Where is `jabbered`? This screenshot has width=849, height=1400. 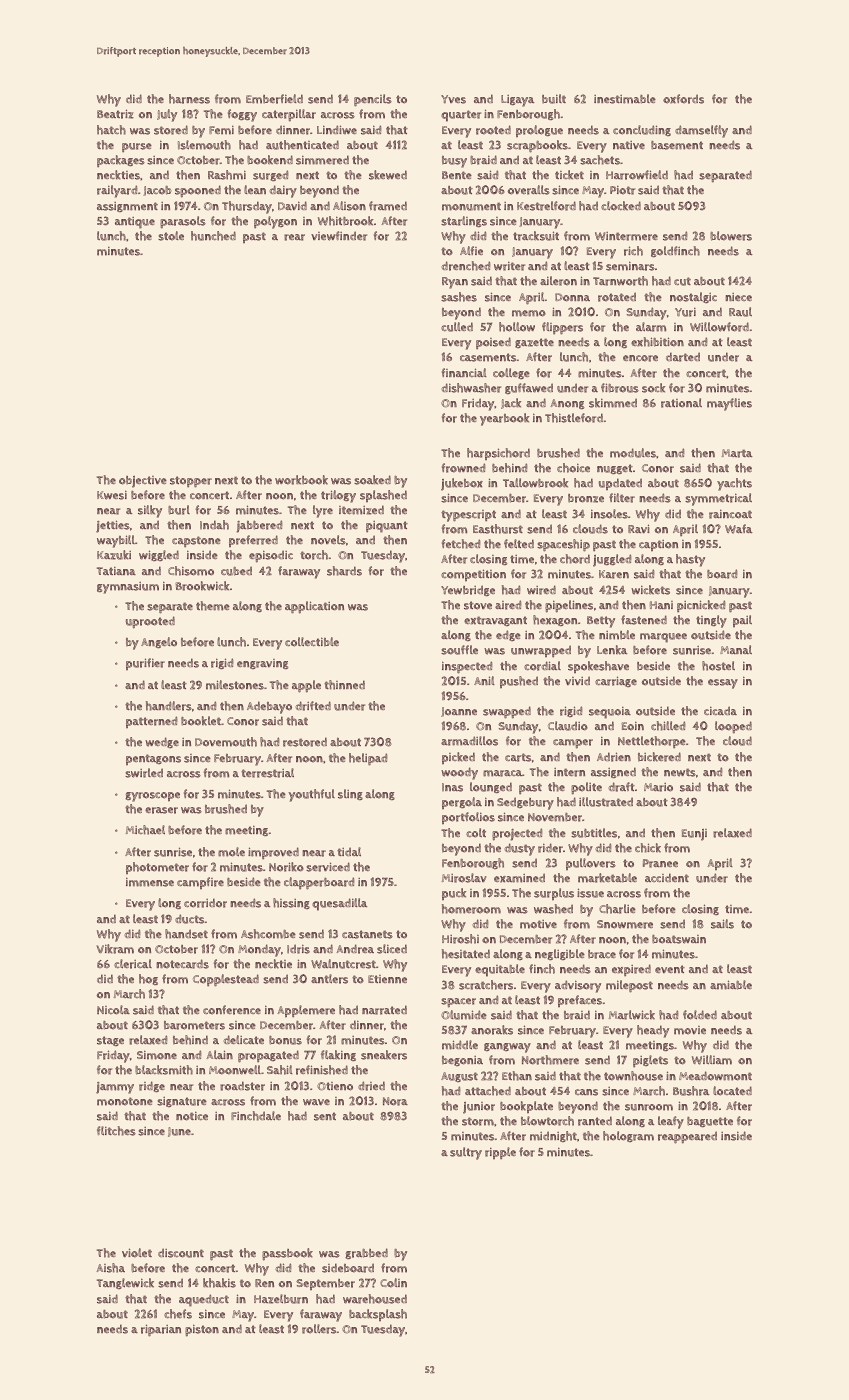 jabbered is located at coordinates (259, 526).
